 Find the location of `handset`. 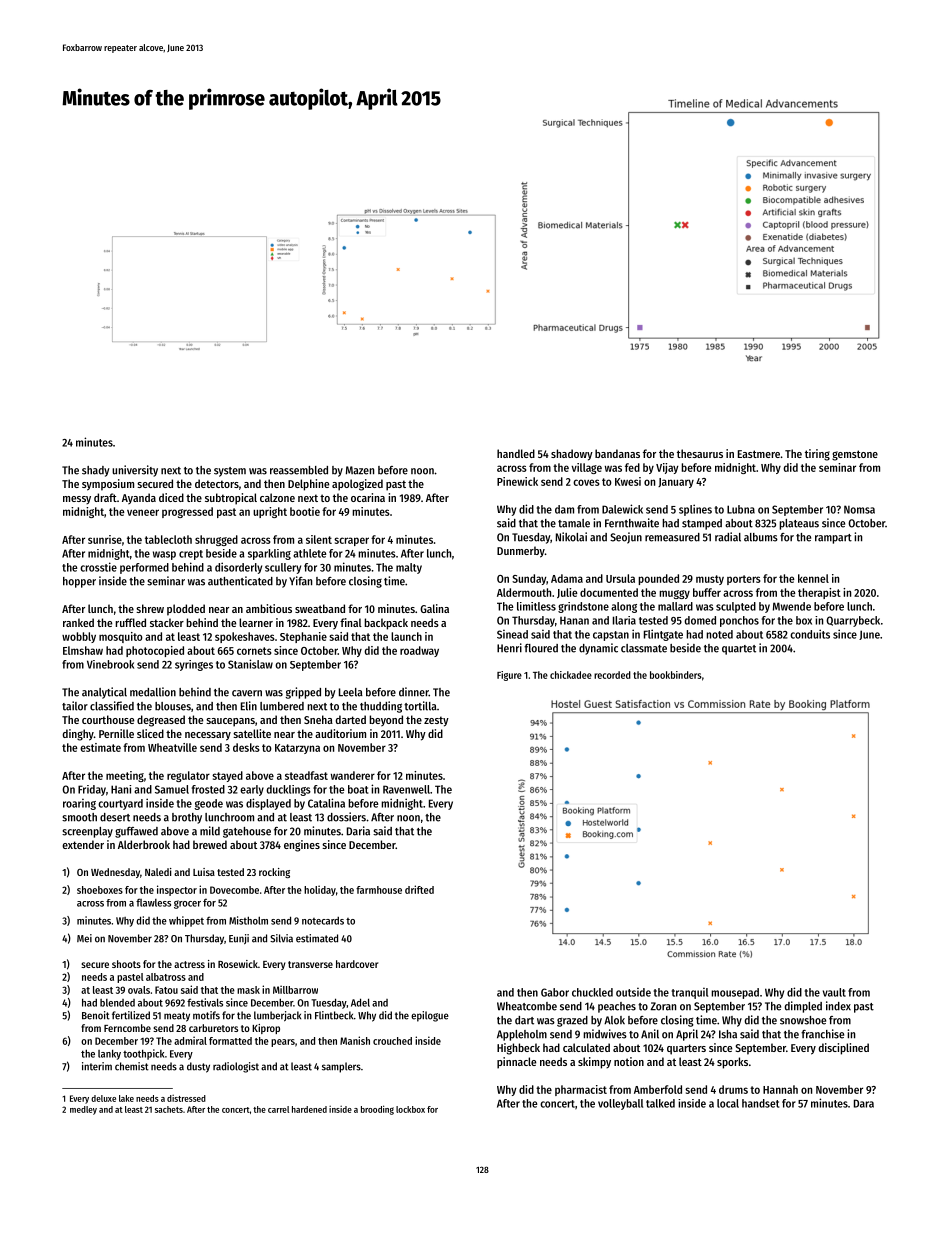

handset is located at coordinates (761, 1103).
